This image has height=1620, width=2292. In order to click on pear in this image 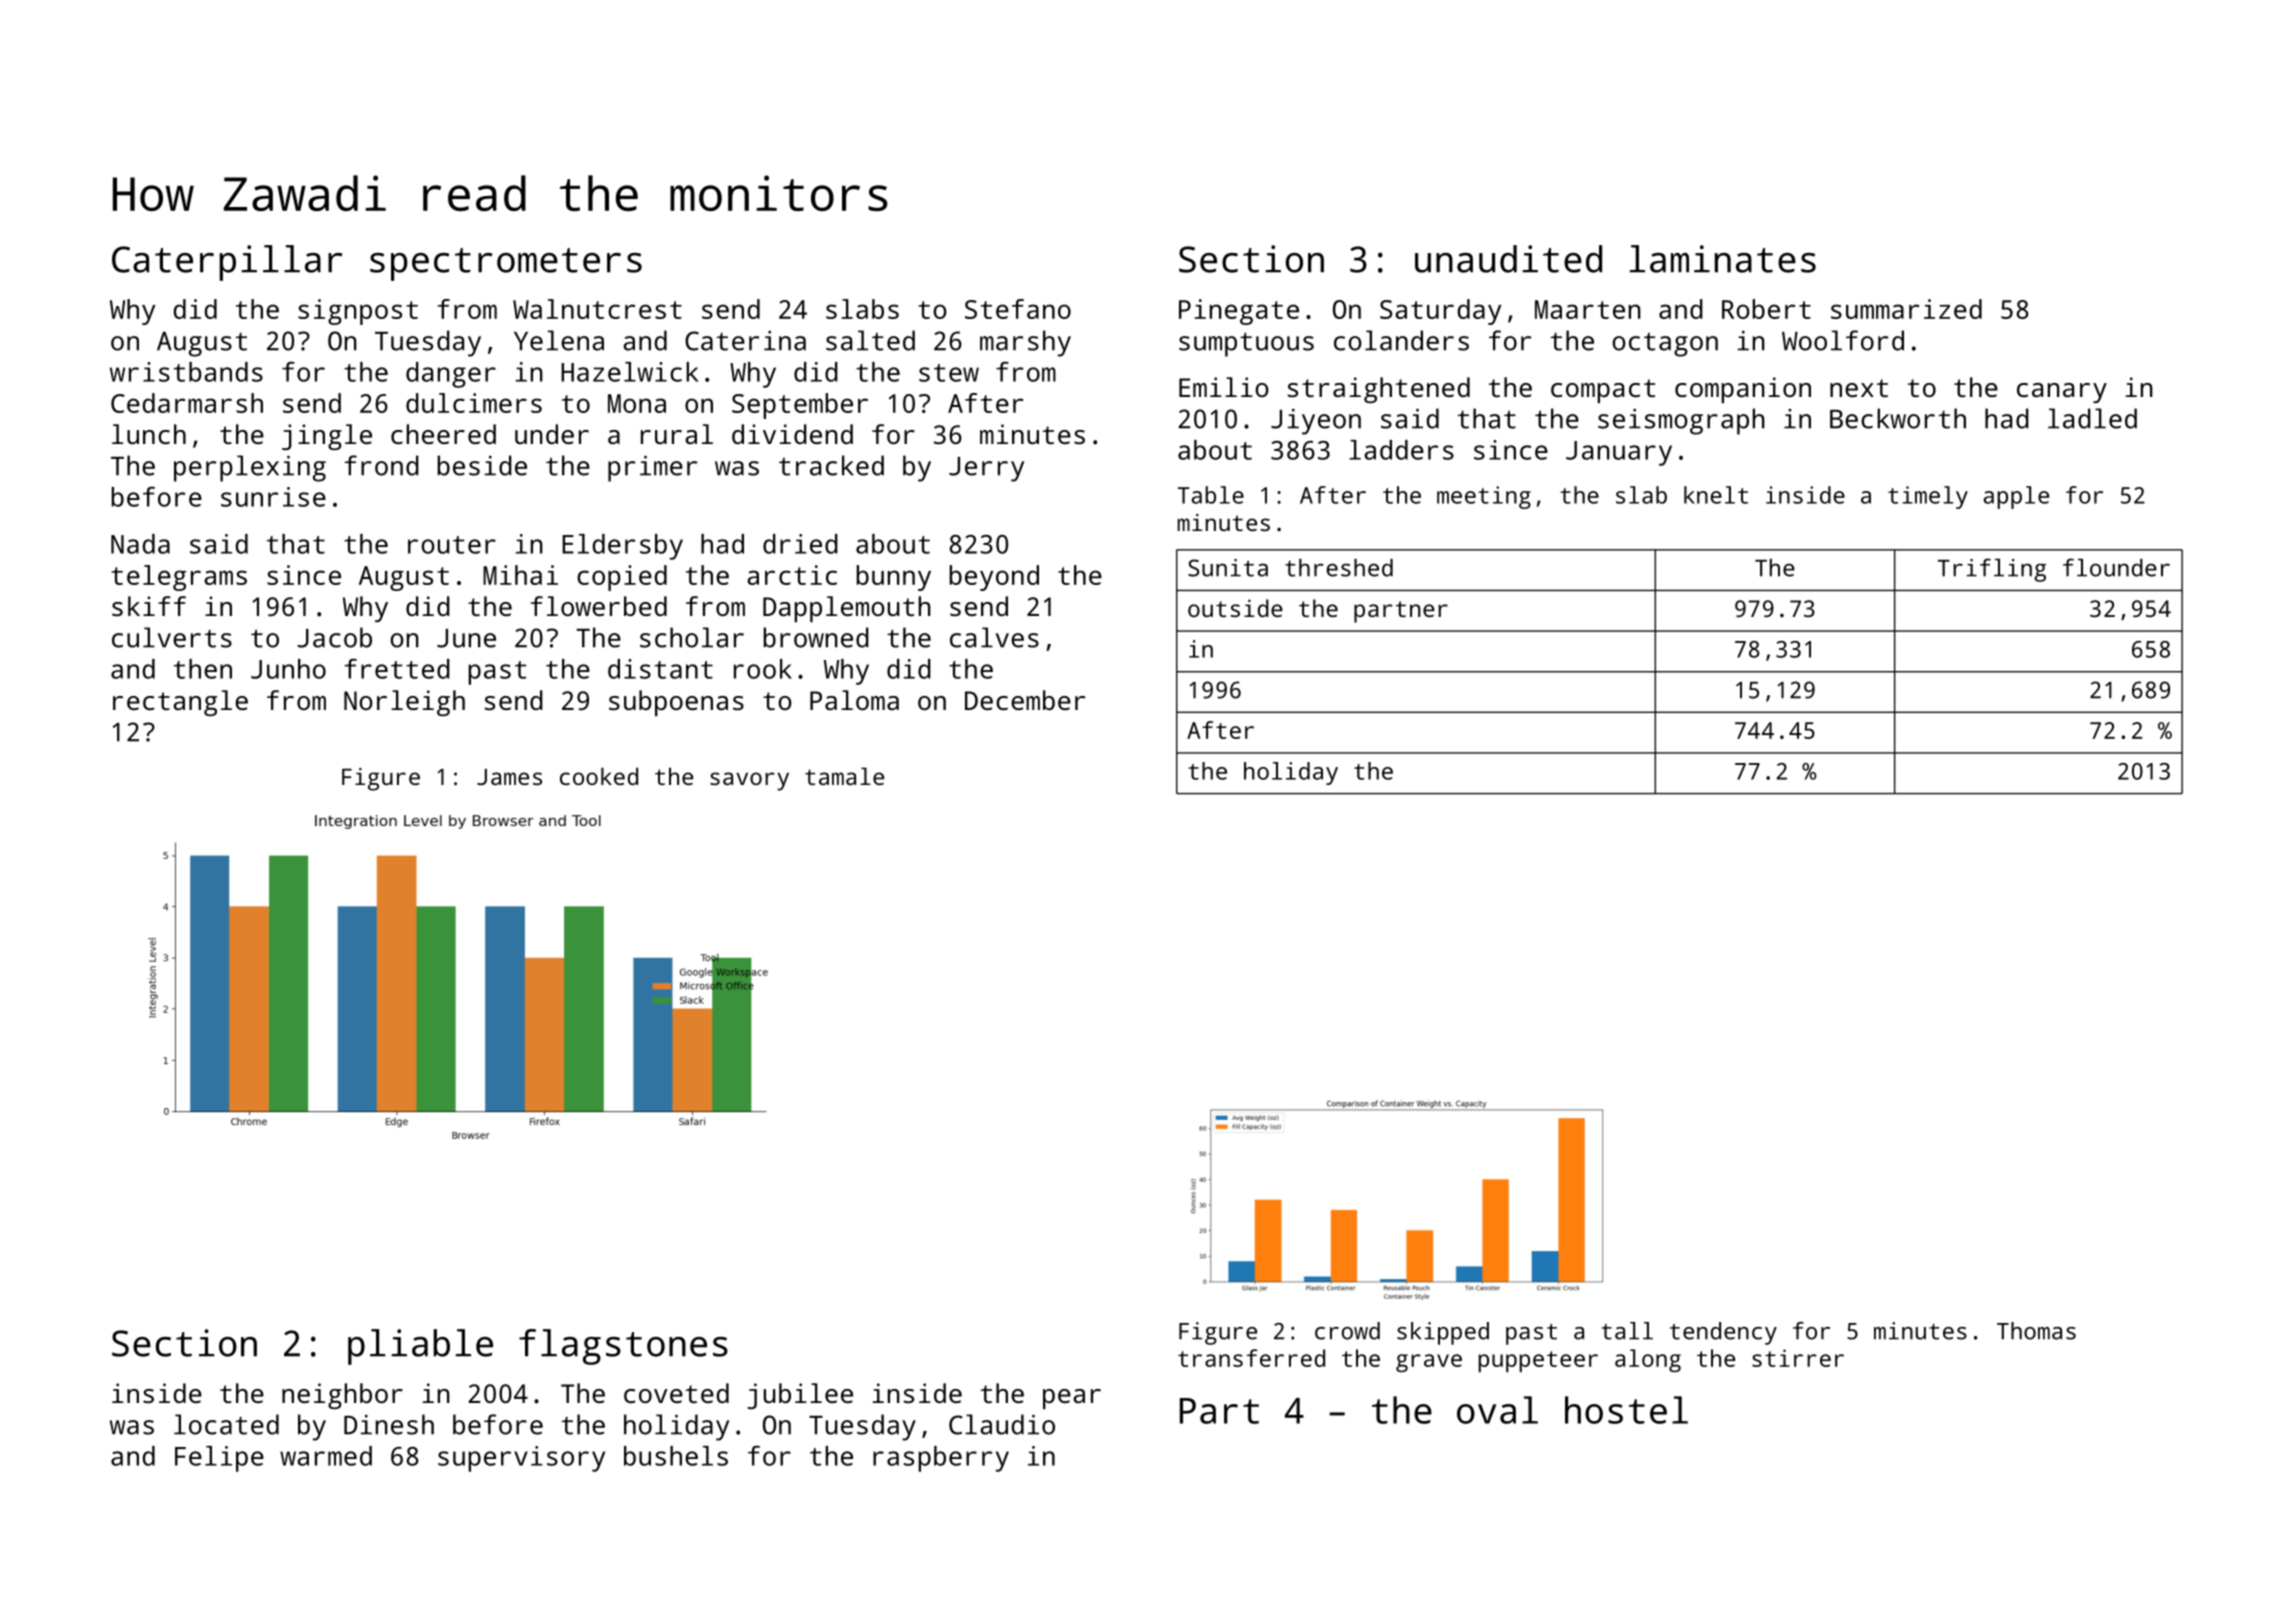, I will do `click(1072, 1399)`.
